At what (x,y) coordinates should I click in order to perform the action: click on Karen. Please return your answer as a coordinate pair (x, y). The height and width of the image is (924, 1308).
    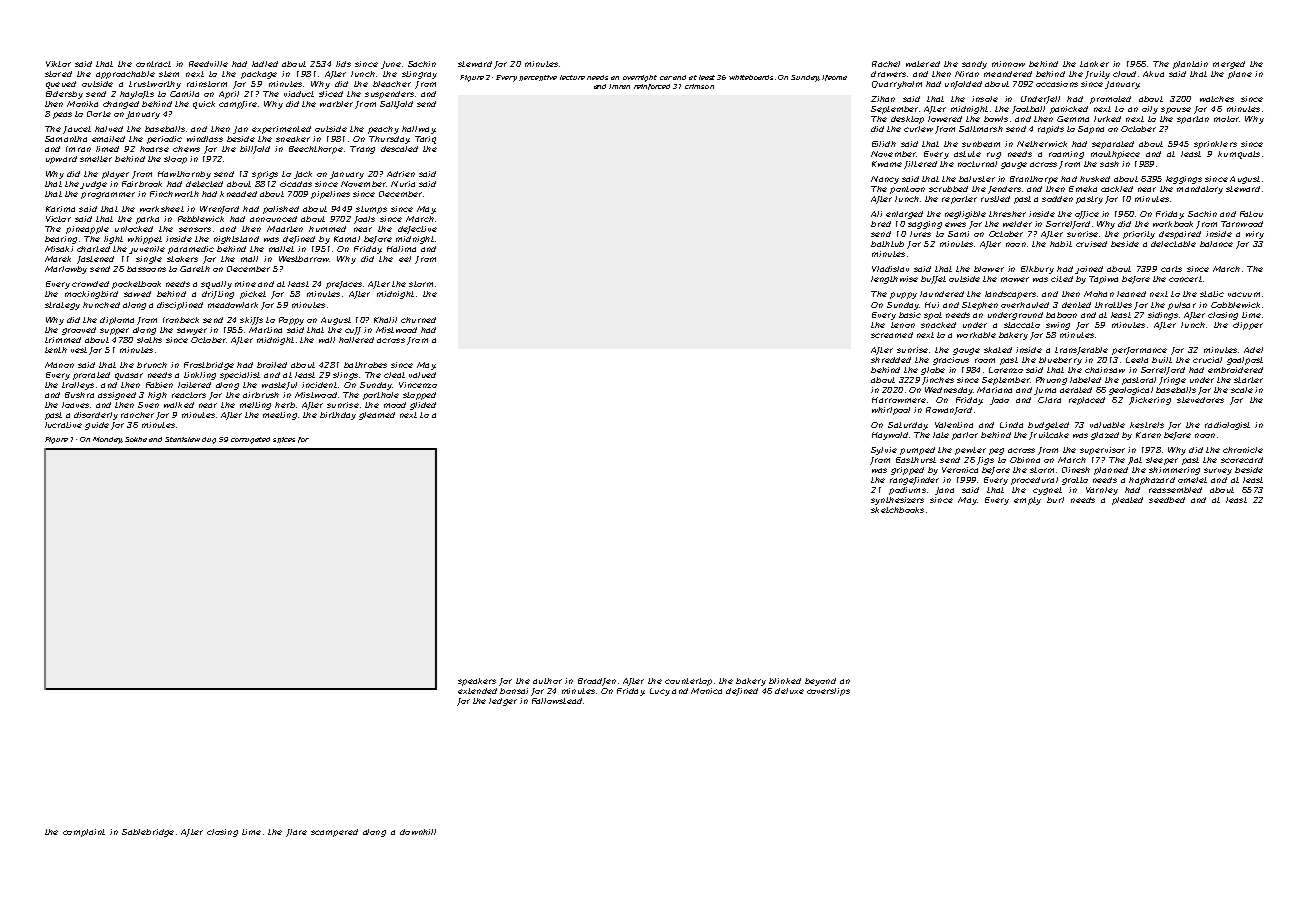
    Looking at the image, I should click on (1148, 435).
